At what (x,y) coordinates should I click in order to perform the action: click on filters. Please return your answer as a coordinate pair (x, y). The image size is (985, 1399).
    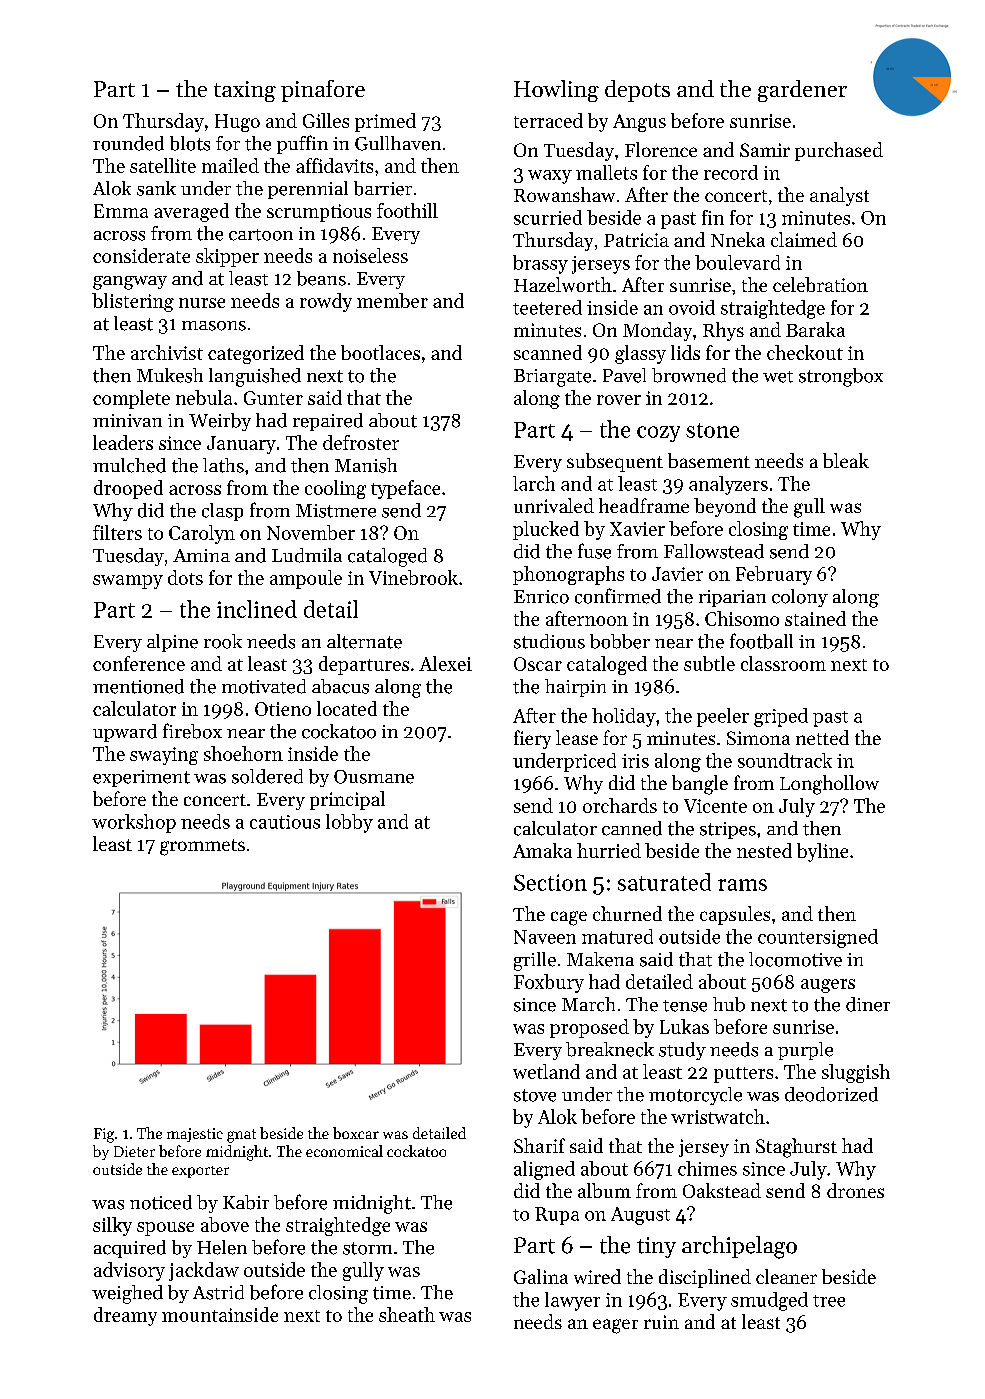
    Looking at the image, I should click on (117, 532).
